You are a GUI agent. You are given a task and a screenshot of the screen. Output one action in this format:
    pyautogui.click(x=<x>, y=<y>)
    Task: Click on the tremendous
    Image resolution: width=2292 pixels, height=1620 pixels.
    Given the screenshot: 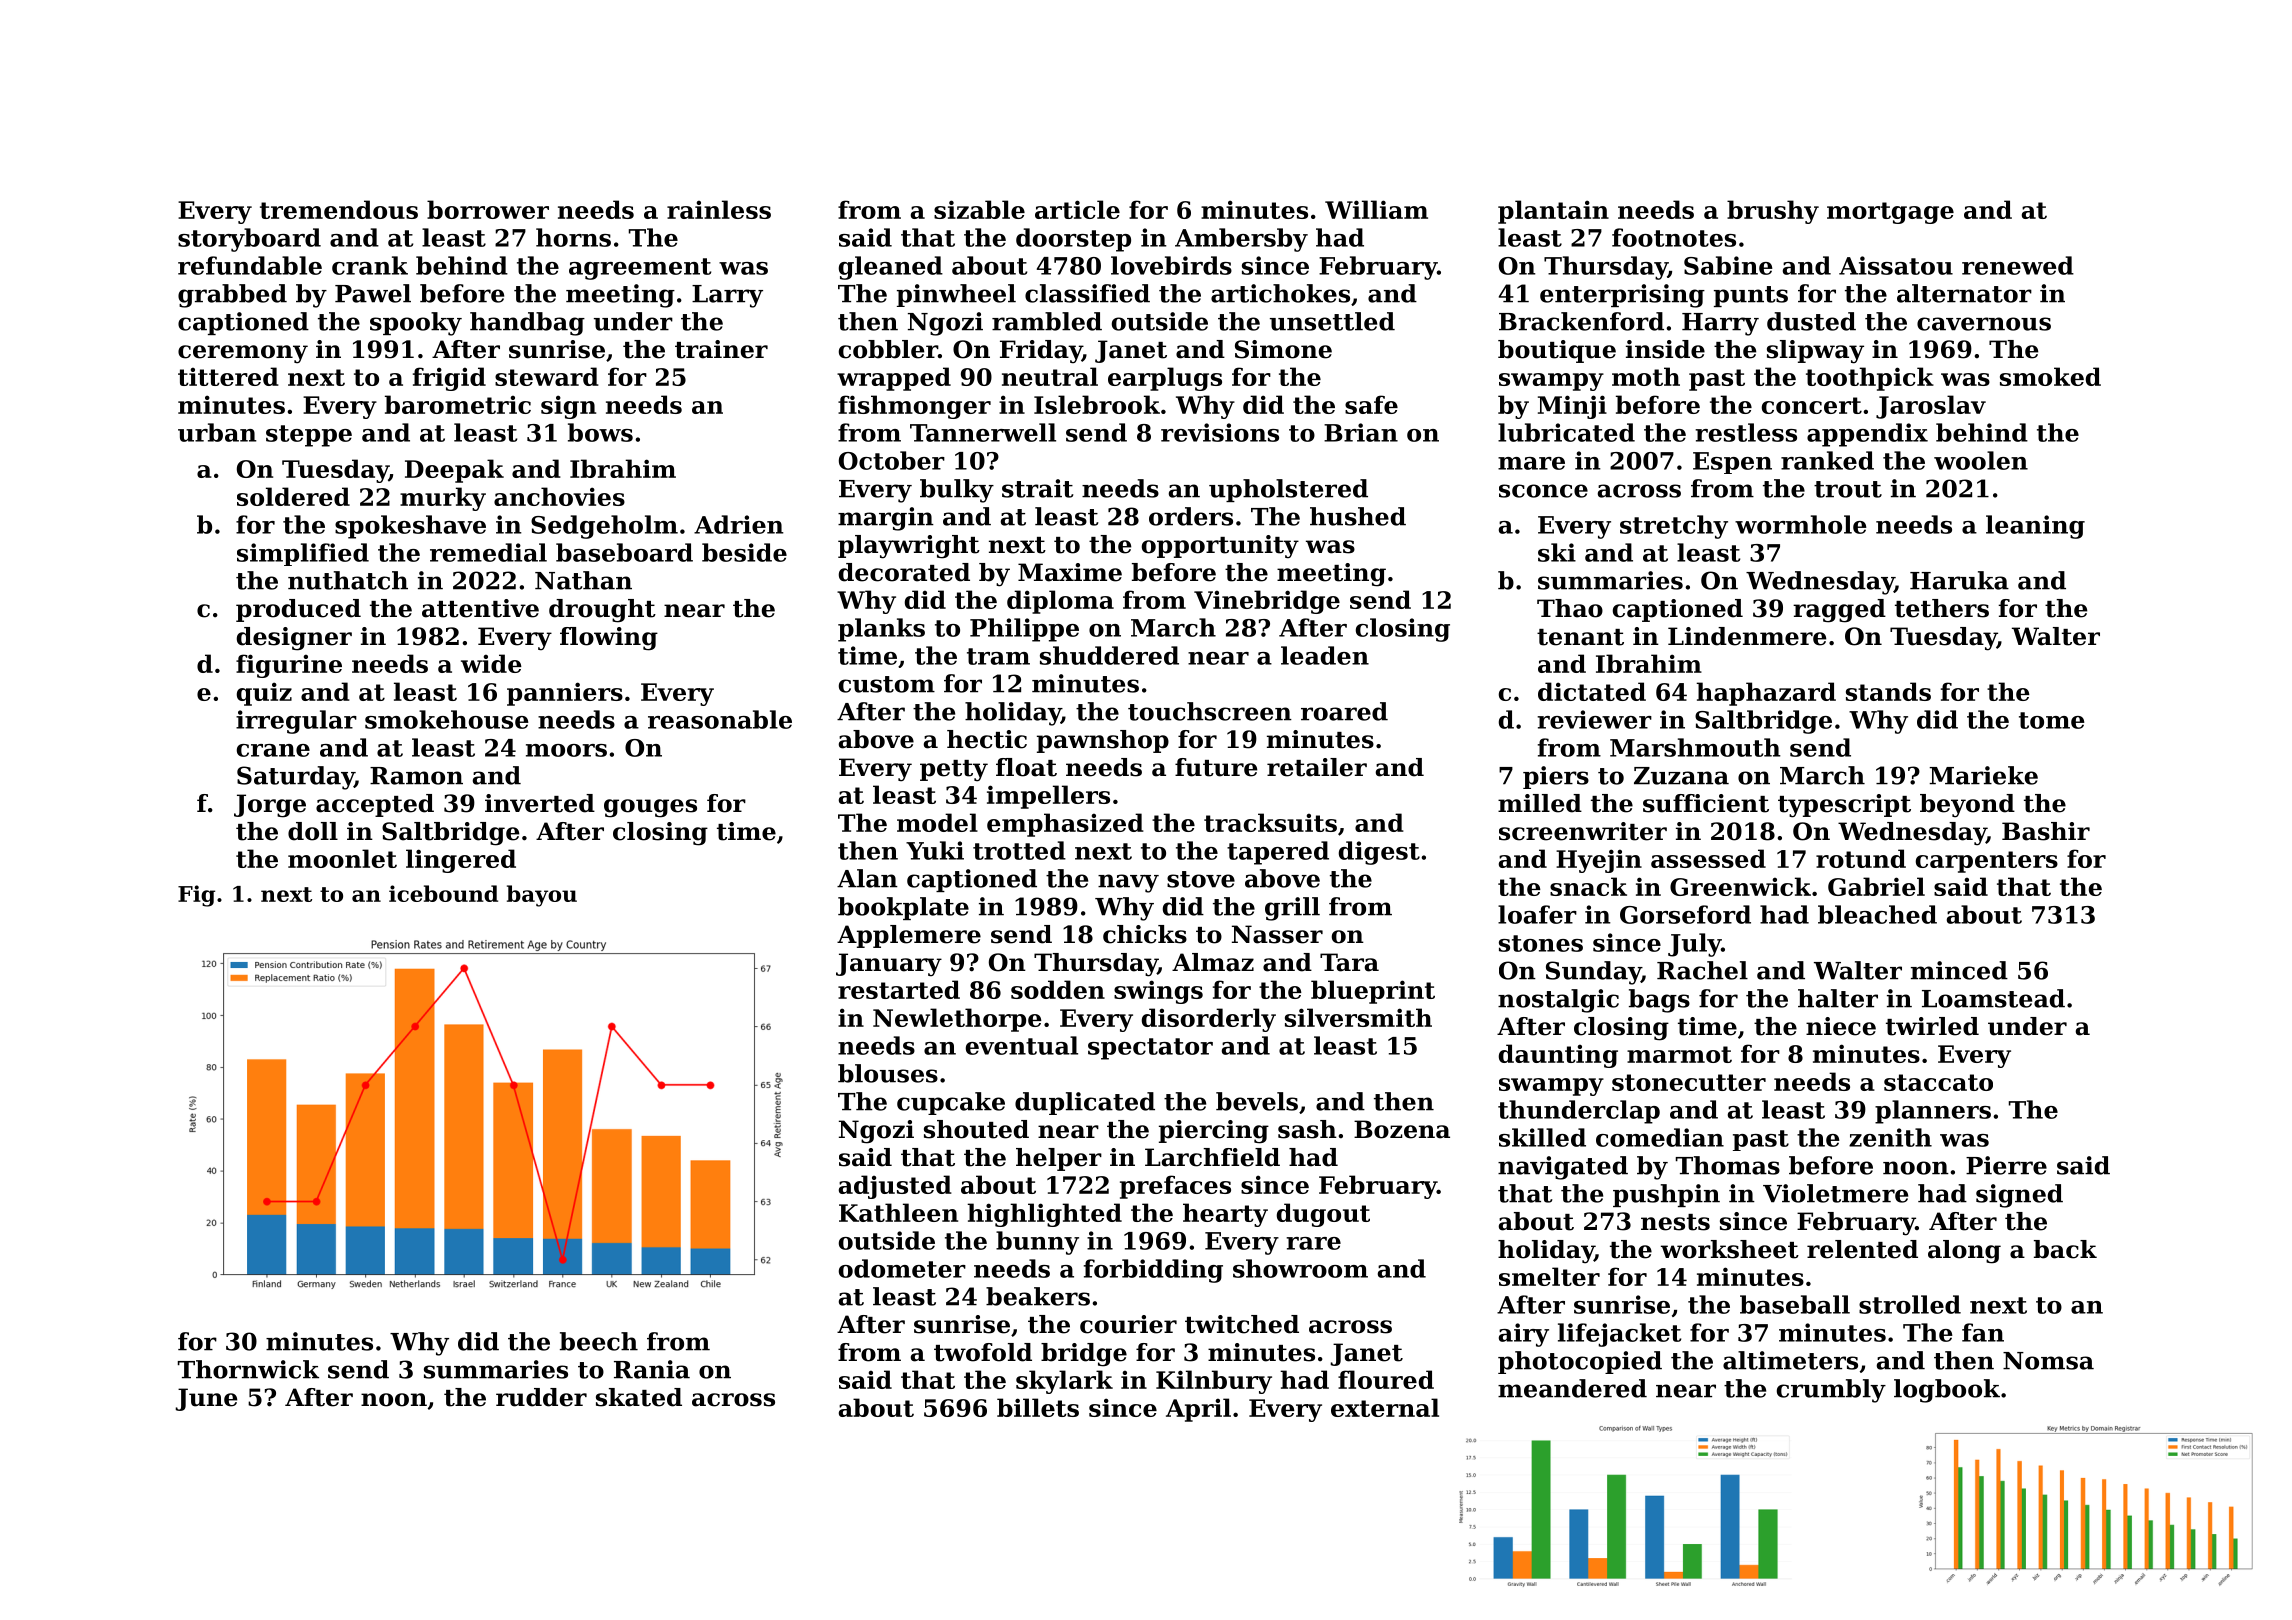 What is the action you would take?
    pyautogui.click(x=339, y=209)
